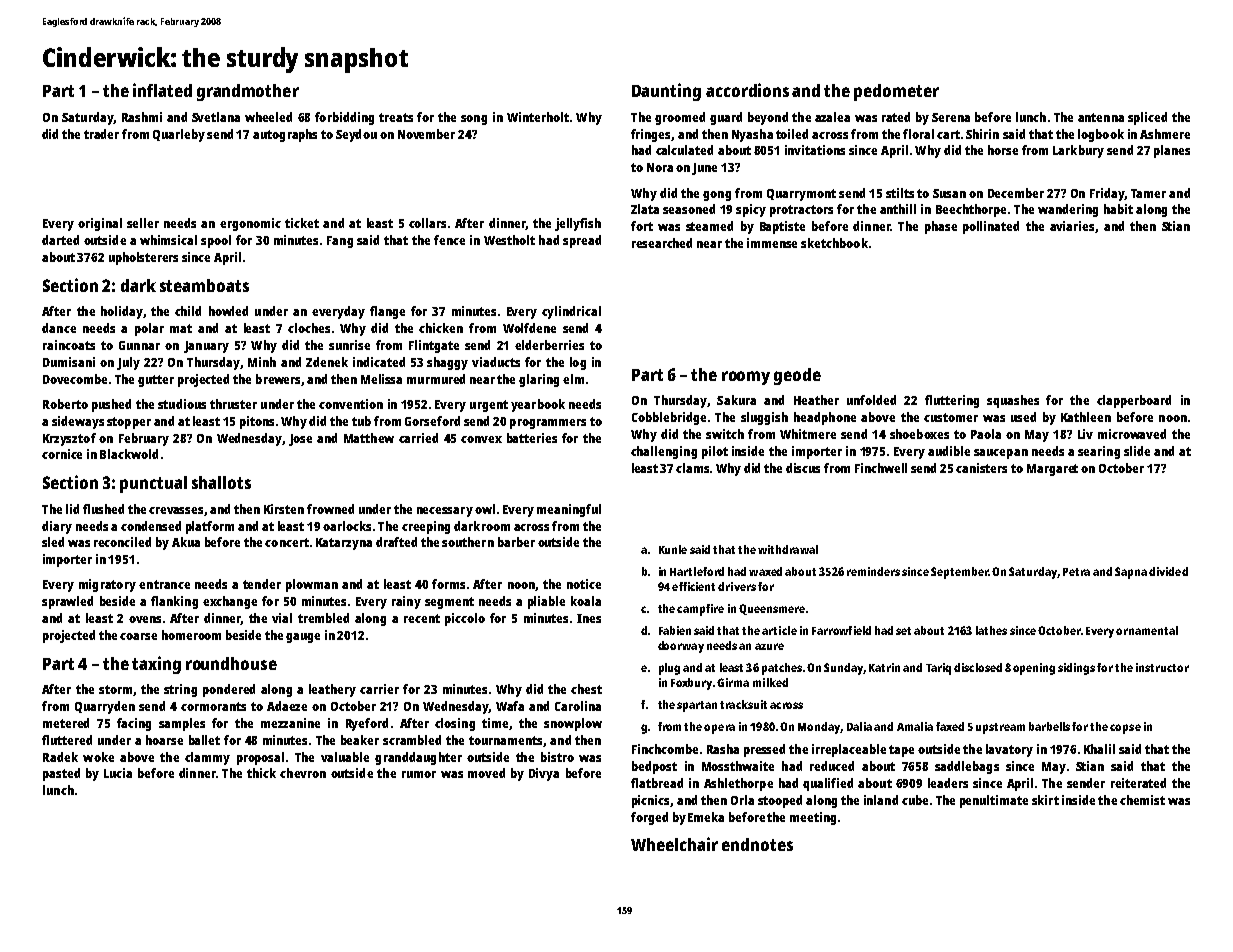 This image has width=1233, height=952. What do you see at coordinates (747, 90) in the image?
I see `accordions` at bounding box center [747, 90].
